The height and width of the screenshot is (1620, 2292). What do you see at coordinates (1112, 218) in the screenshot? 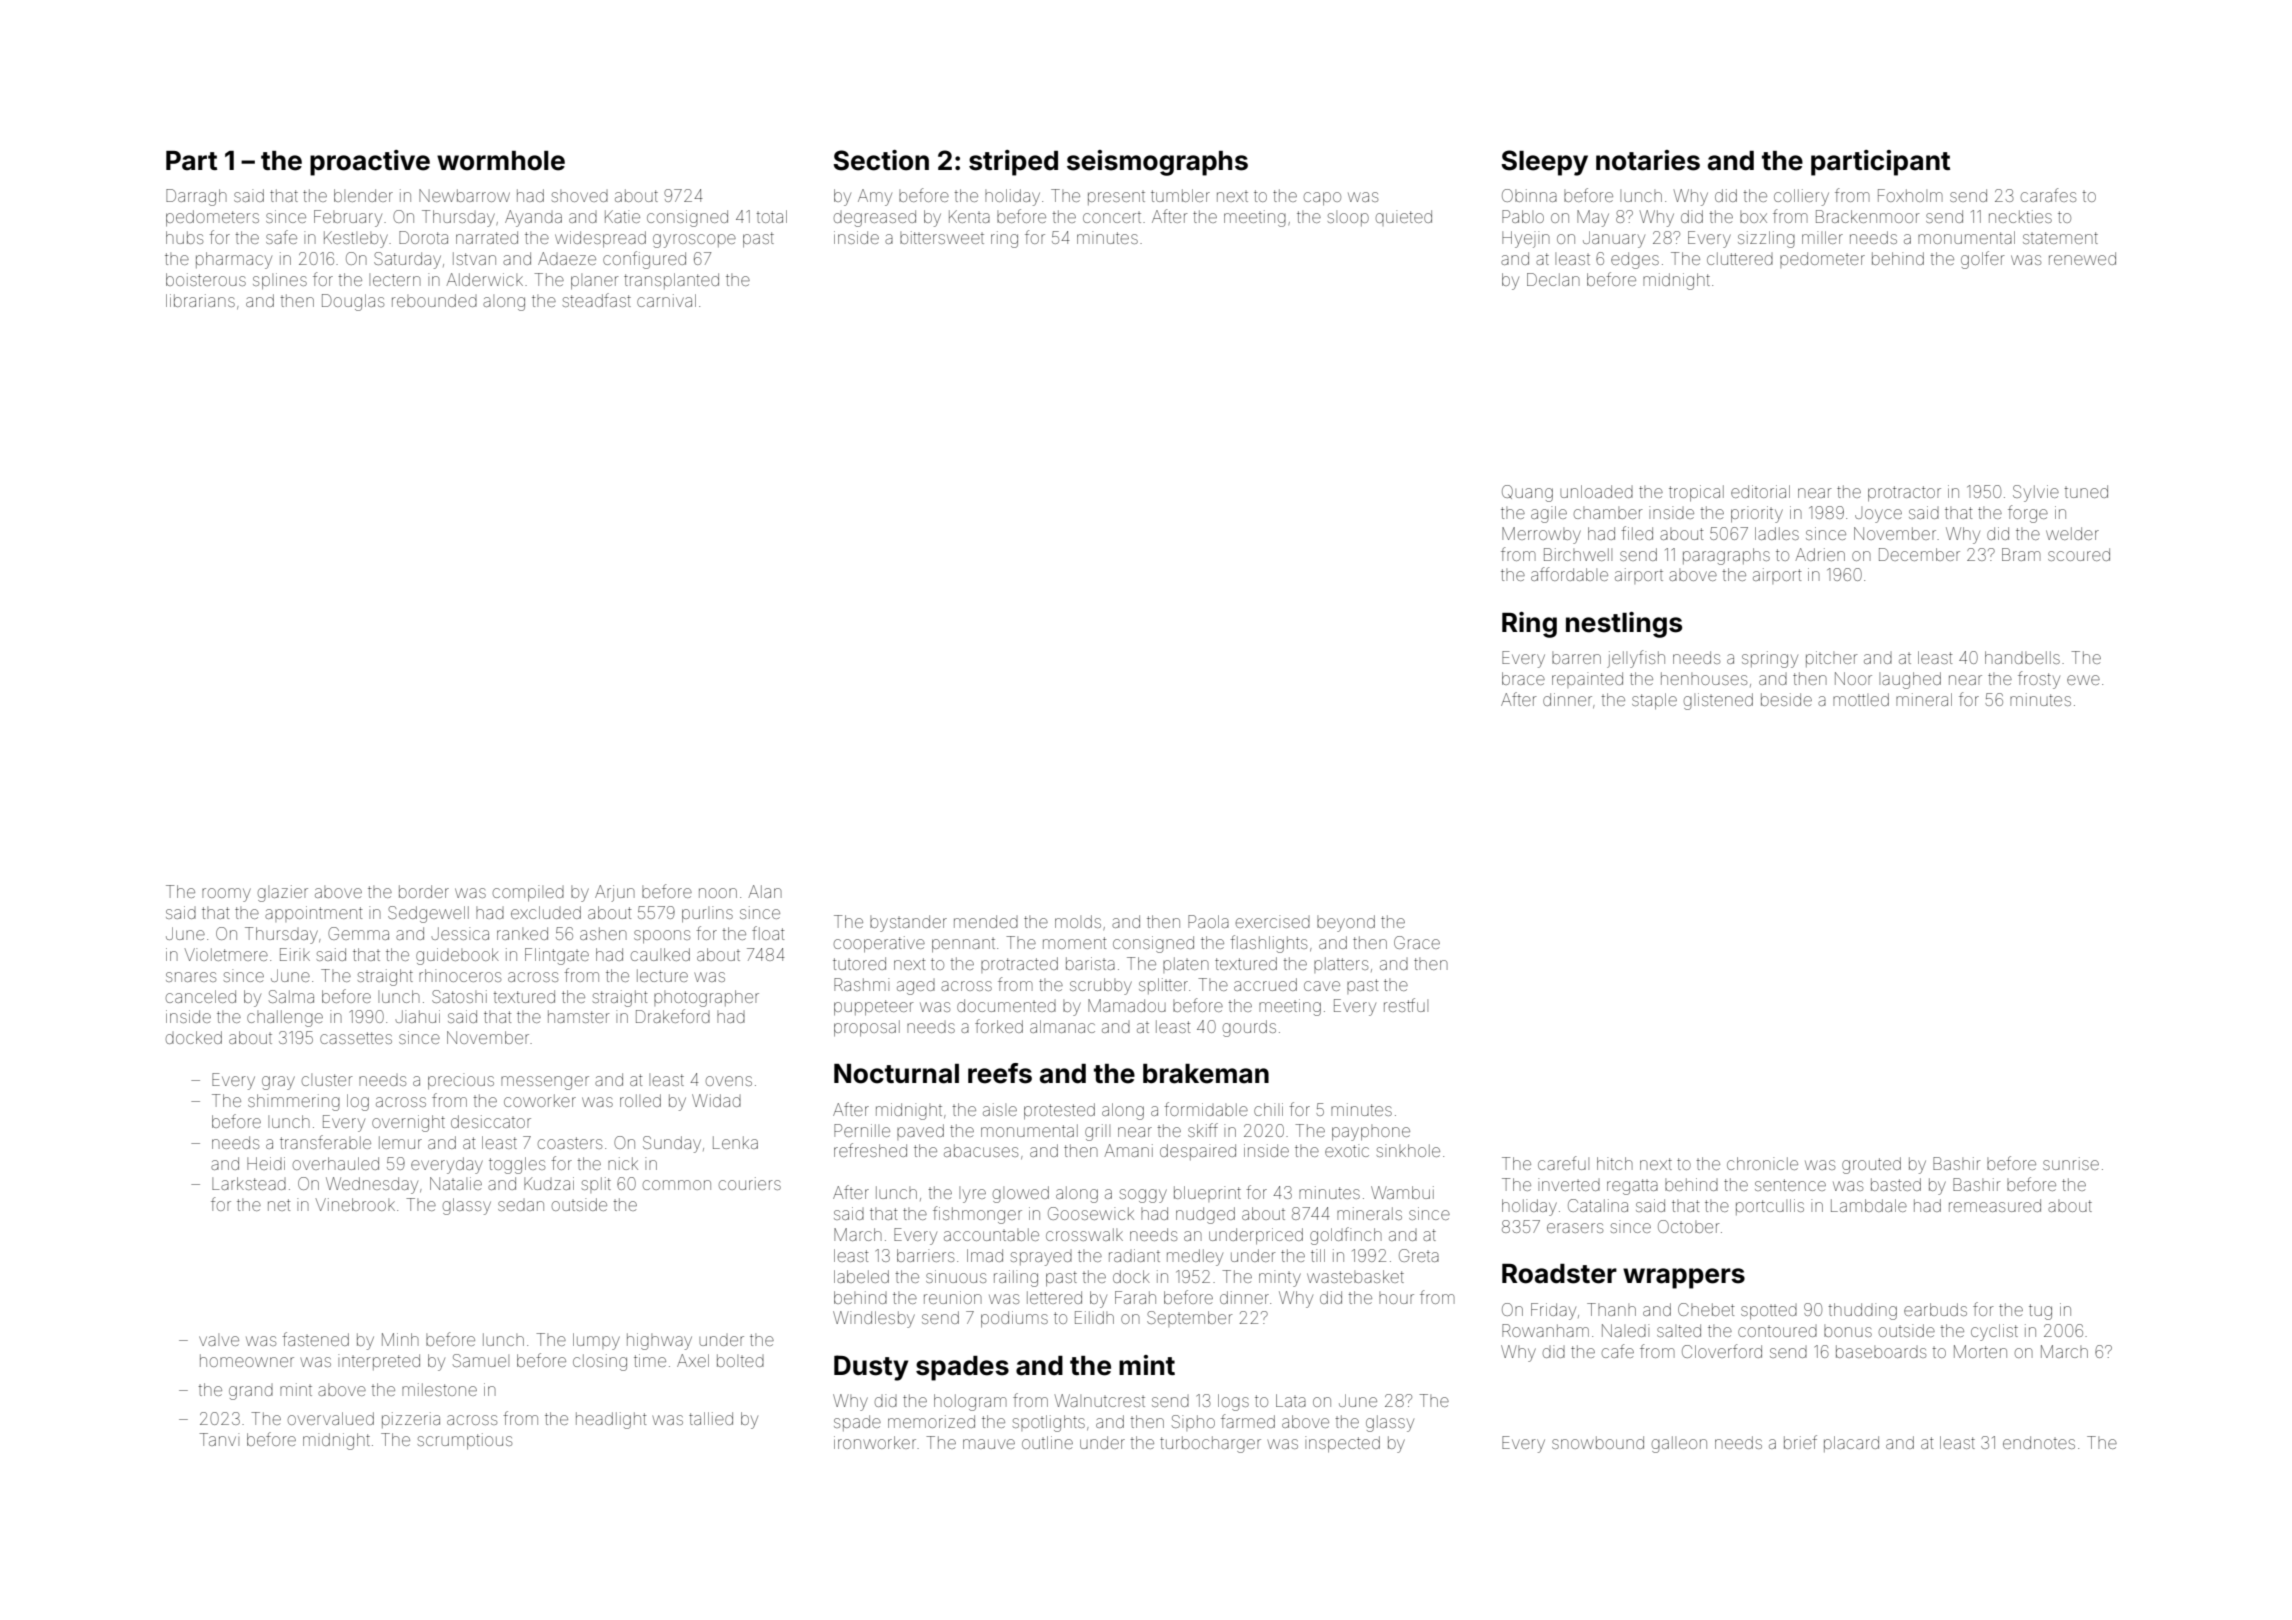
I see `concert` at bounding box center [1112, 218].
